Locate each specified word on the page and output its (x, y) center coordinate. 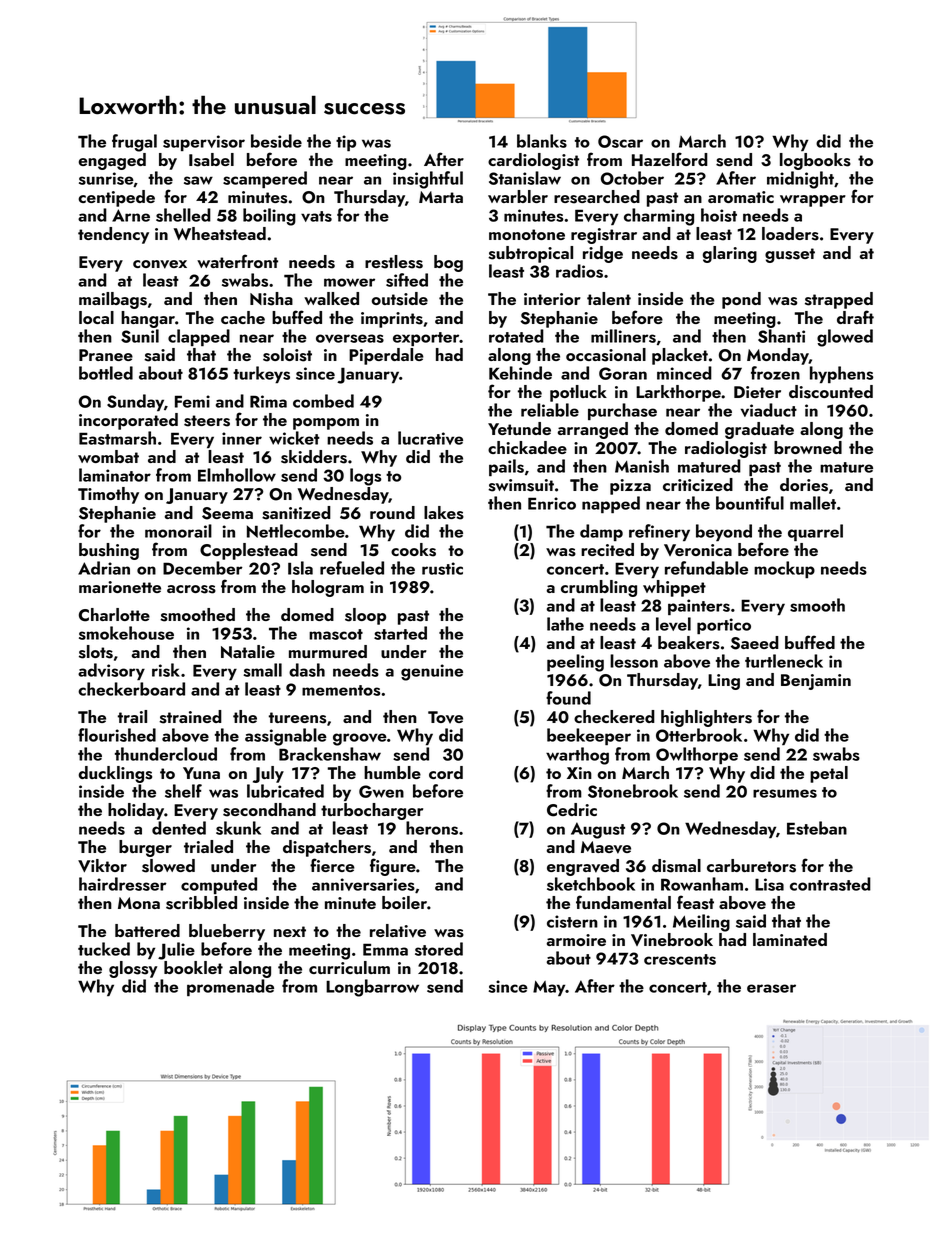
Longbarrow (372, 988)
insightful (428, 180)
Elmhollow (237, 475)
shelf (183, 791)
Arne (131, 215)
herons (432, 828)
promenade (230, 987)
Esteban (817, 828)
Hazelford (670, 159)
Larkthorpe (678, 393)
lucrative (430, 438)
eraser (771, 988)
